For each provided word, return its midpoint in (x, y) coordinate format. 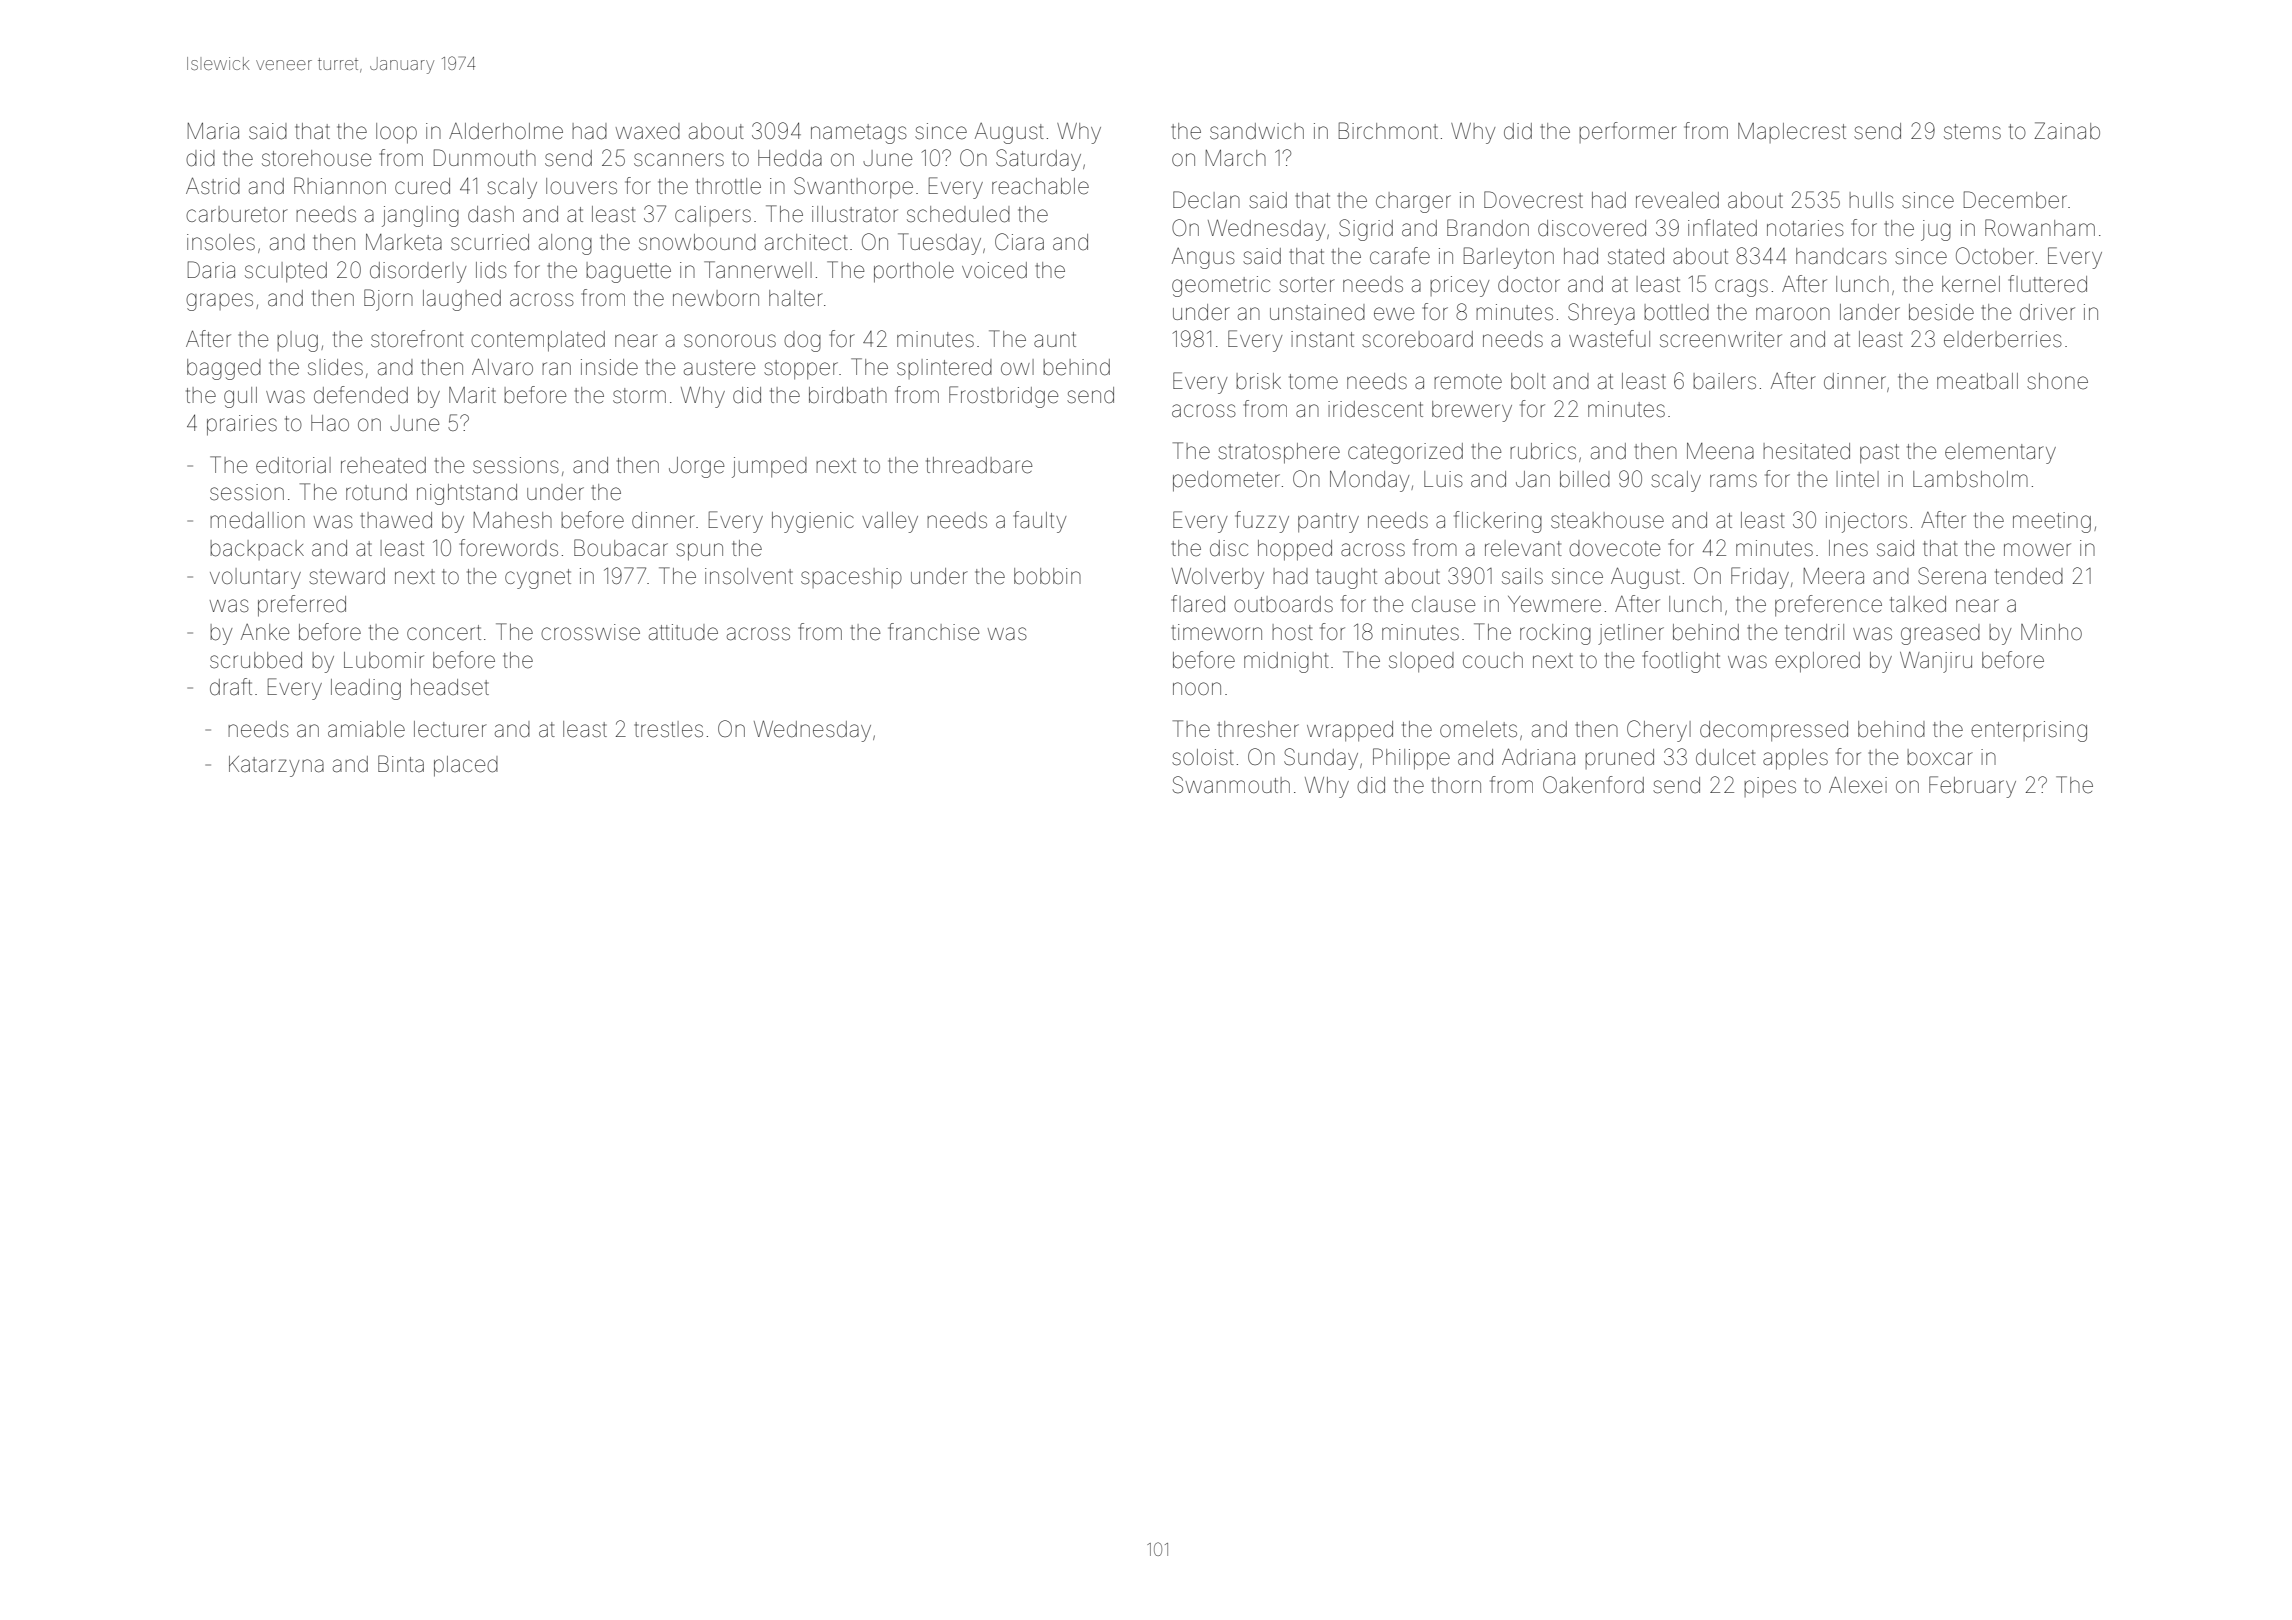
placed (466, 766)
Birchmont (1388, 130)
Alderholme (506, 131)
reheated (383, 465)
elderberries (2003, 339)
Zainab (2067, 131)
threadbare (979, 465)
